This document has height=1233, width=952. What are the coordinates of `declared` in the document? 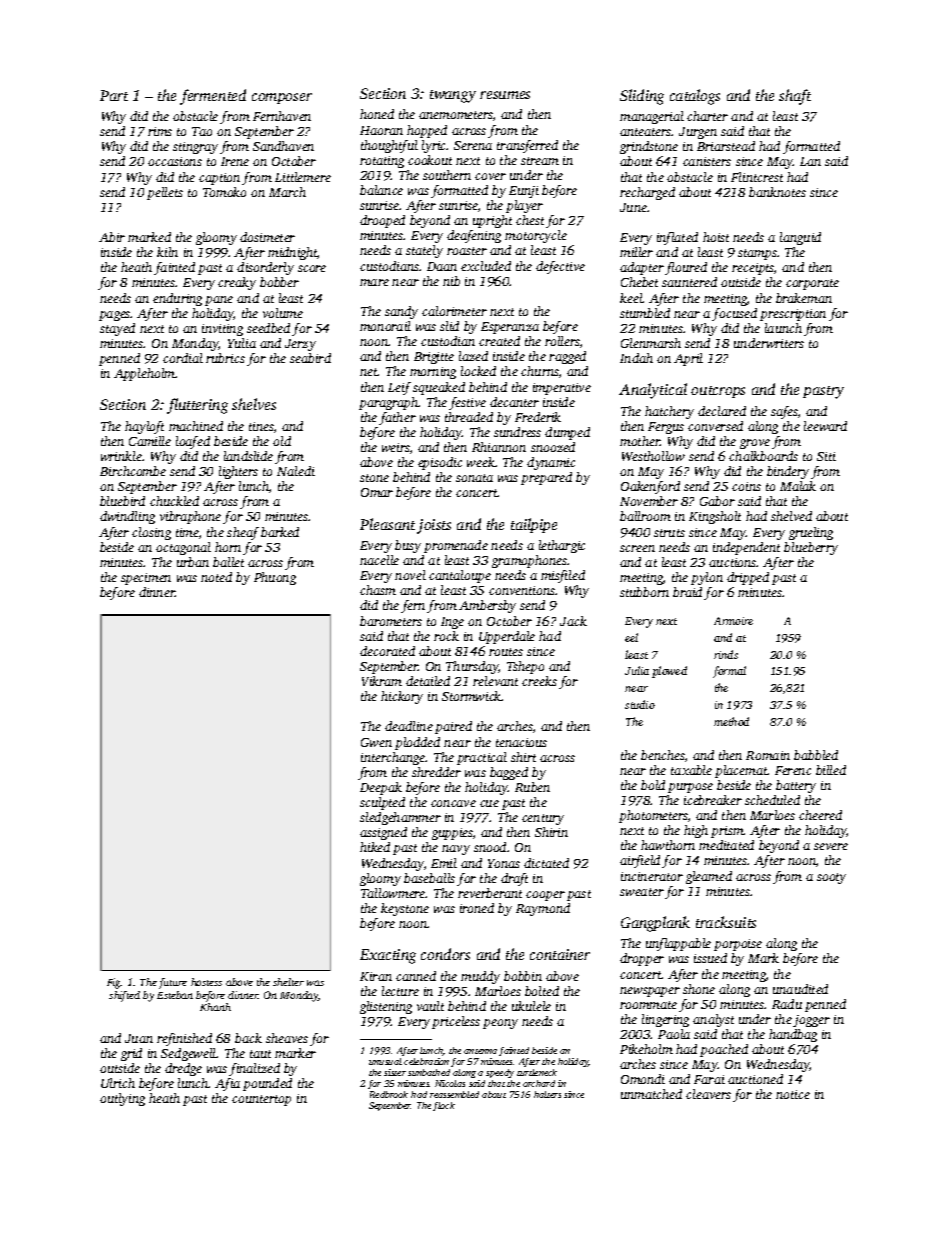 It's located at (722, 411).
